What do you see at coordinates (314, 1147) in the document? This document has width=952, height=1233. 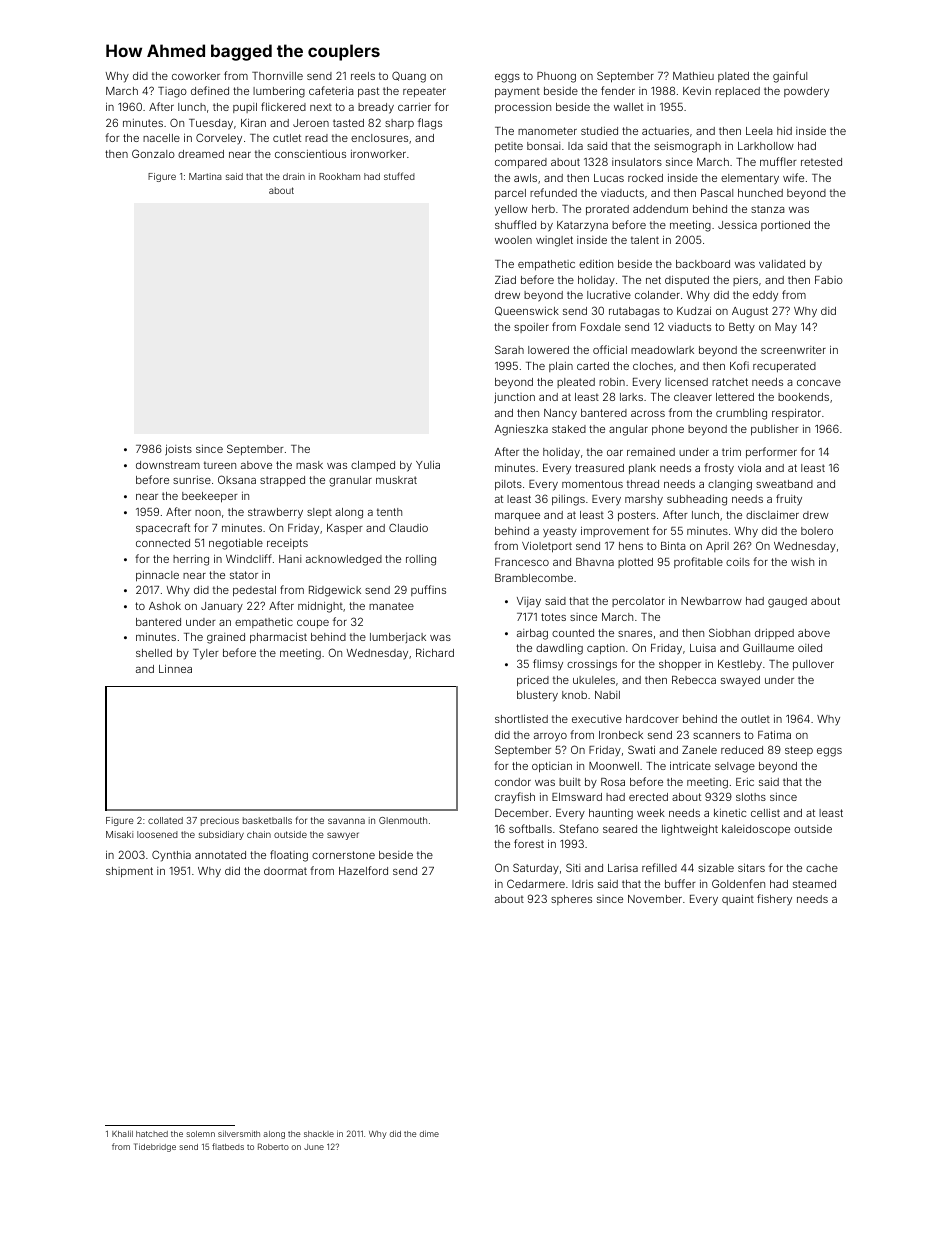 I see `June` at bounding box center [314, 1147].
